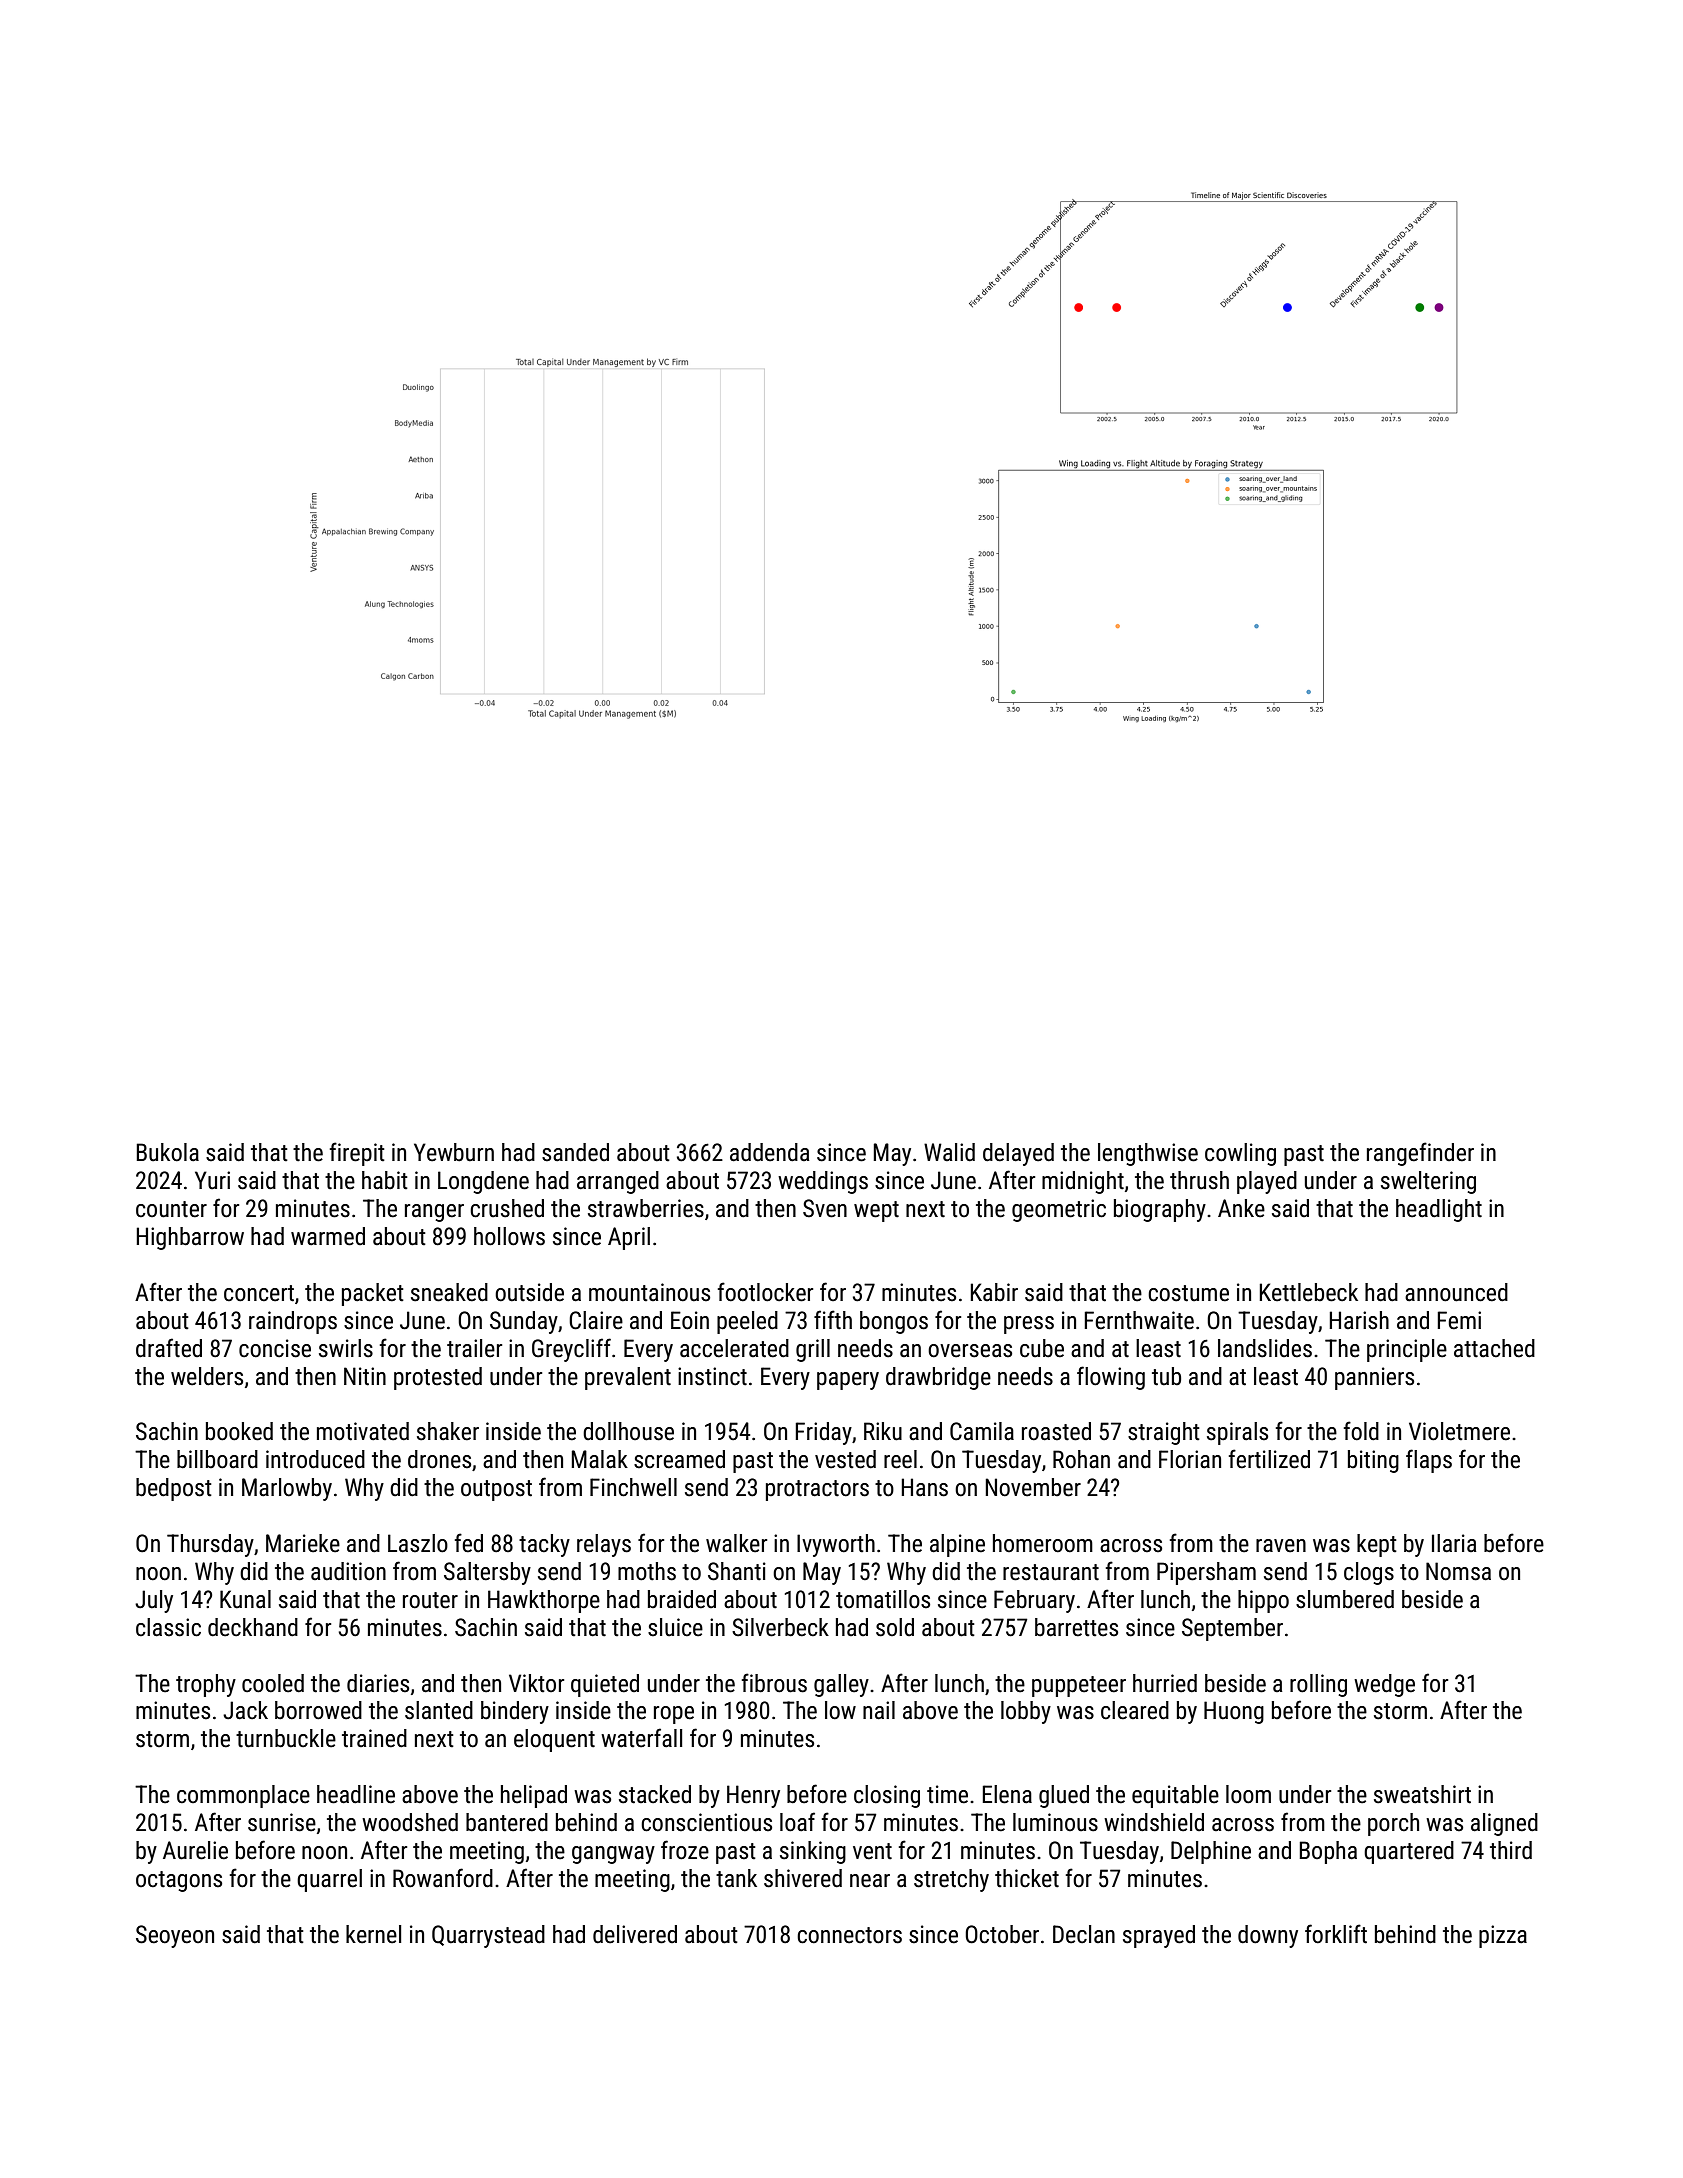 The width and height of the page is (1683, 2178). I want to click on Seoyeon, so click(175, 1936).
